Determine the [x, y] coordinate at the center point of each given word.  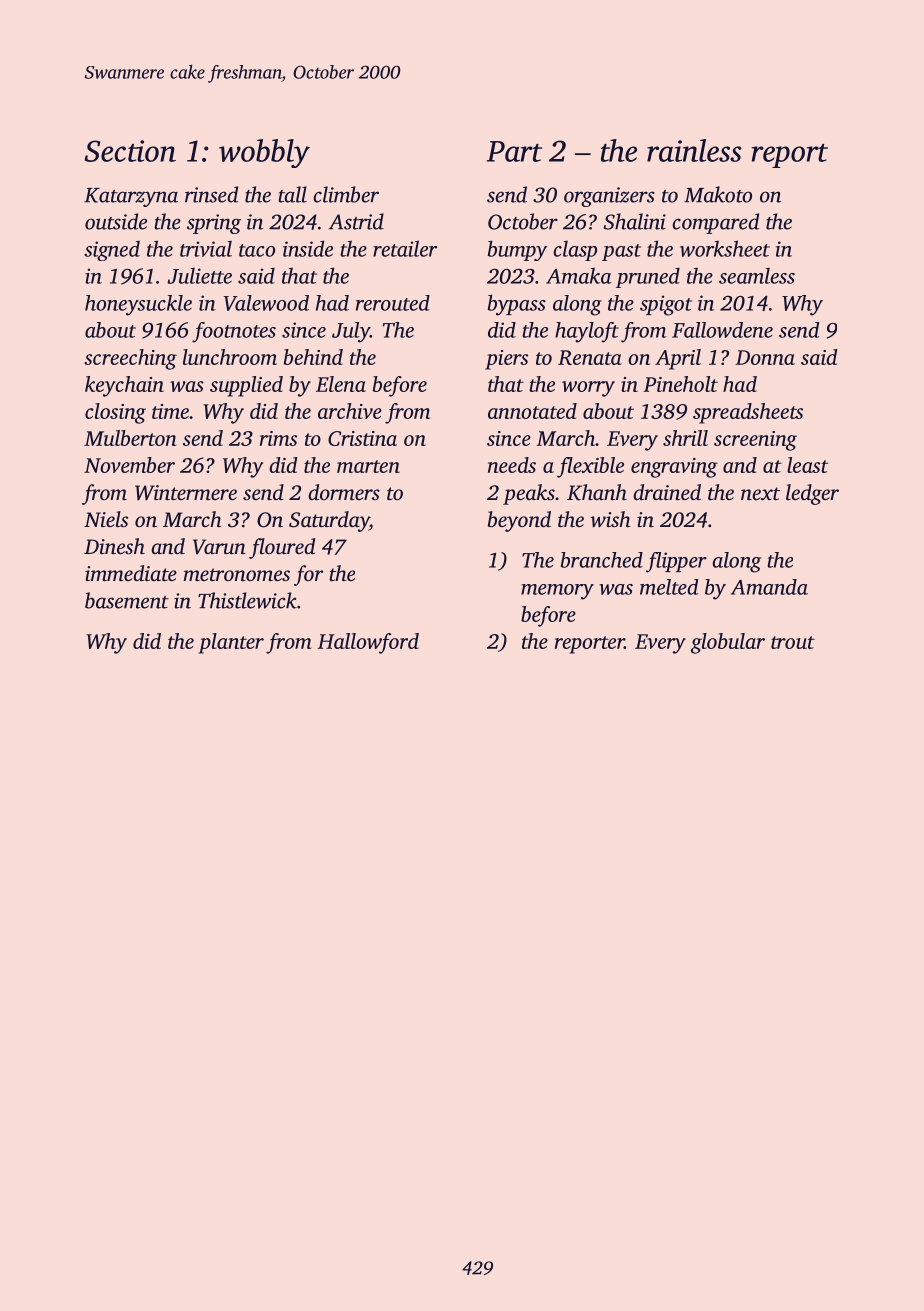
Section [130, 151]
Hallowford [368, 643]
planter [231, 643]
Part [514, 151]
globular [728, 643]
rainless [694, 150]
